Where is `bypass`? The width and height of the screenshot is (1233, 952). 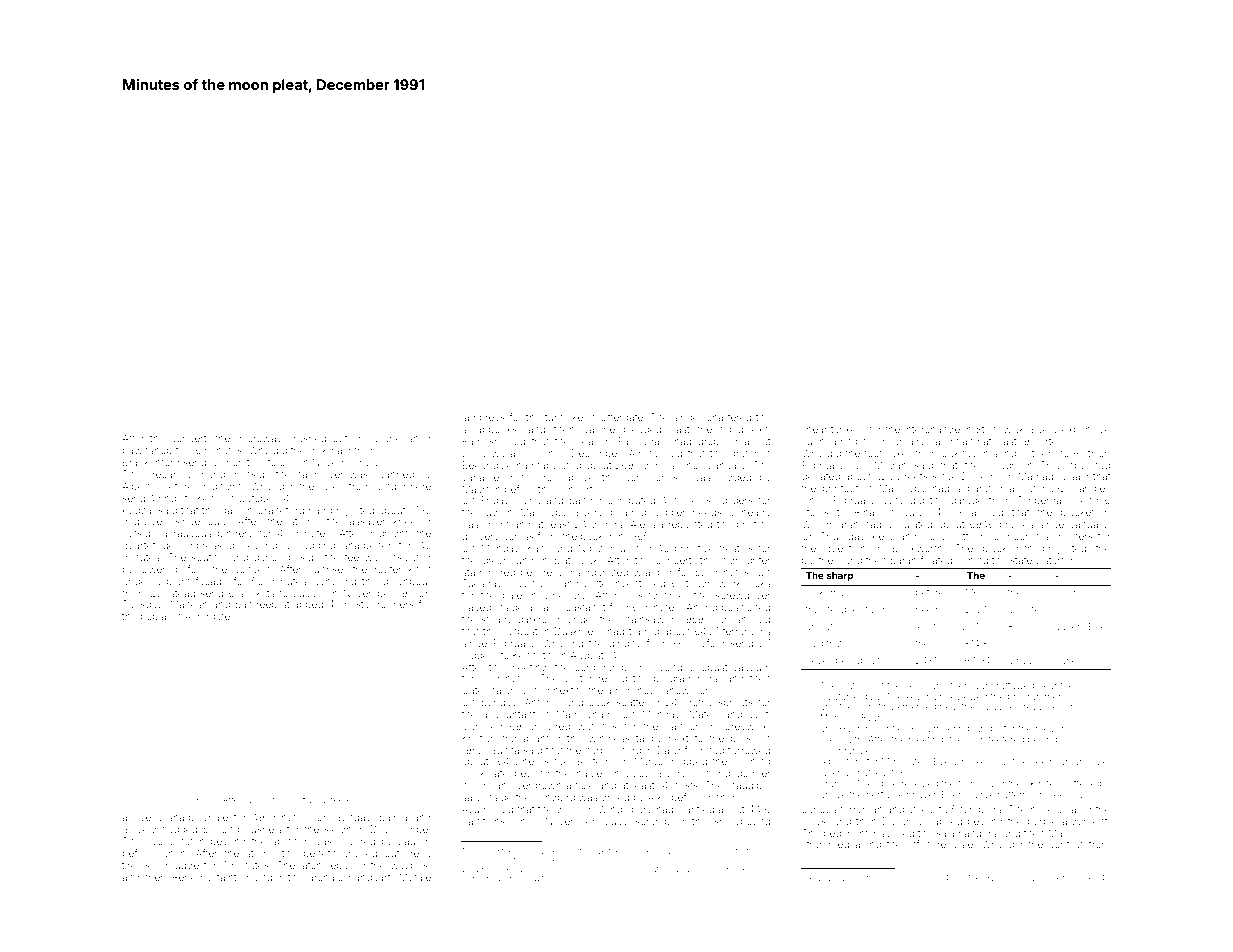 bypass is located at coordinates (1070, 610).
